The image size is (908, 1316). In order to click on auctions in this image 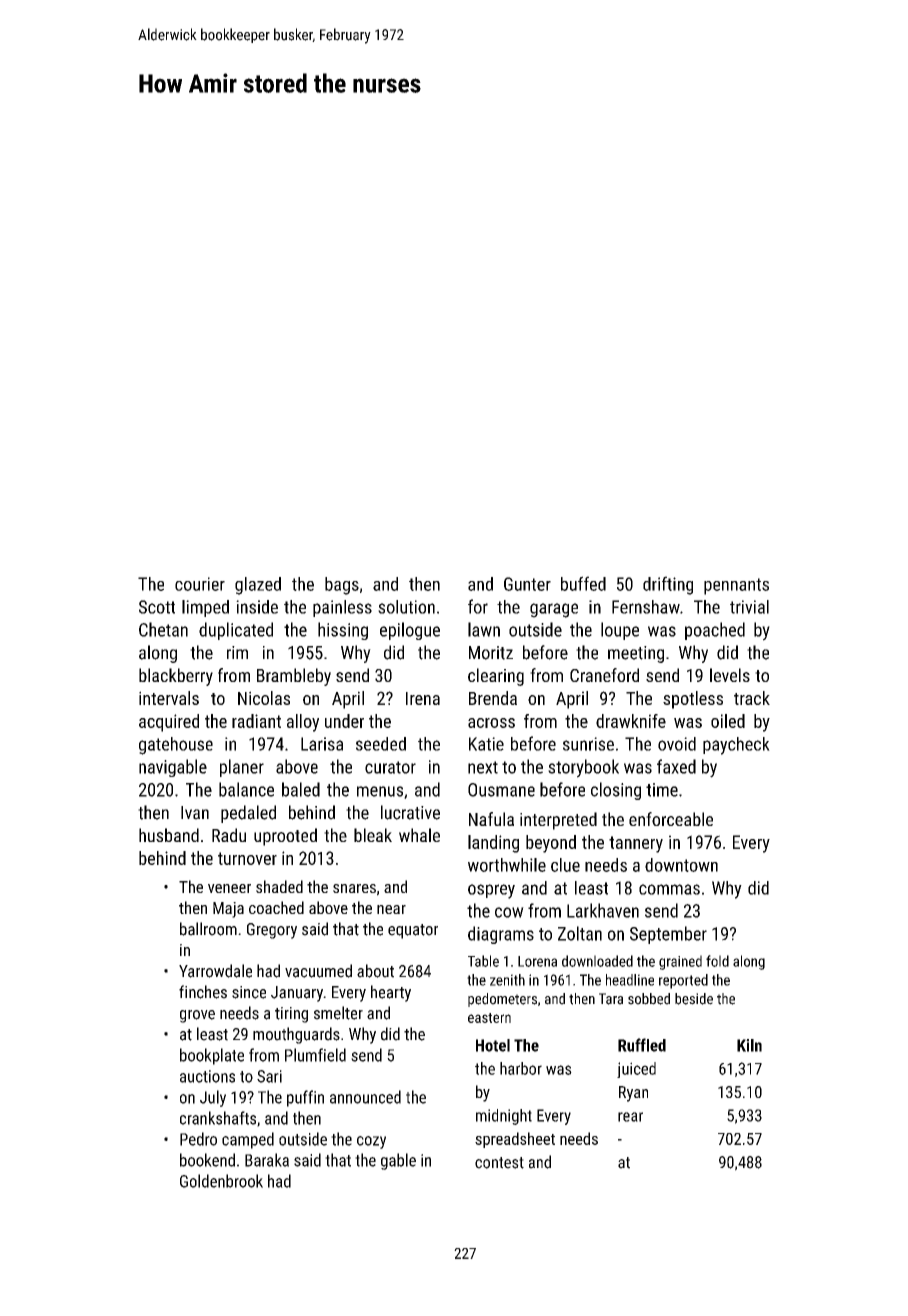, I will do `click(207, 1076)`.
